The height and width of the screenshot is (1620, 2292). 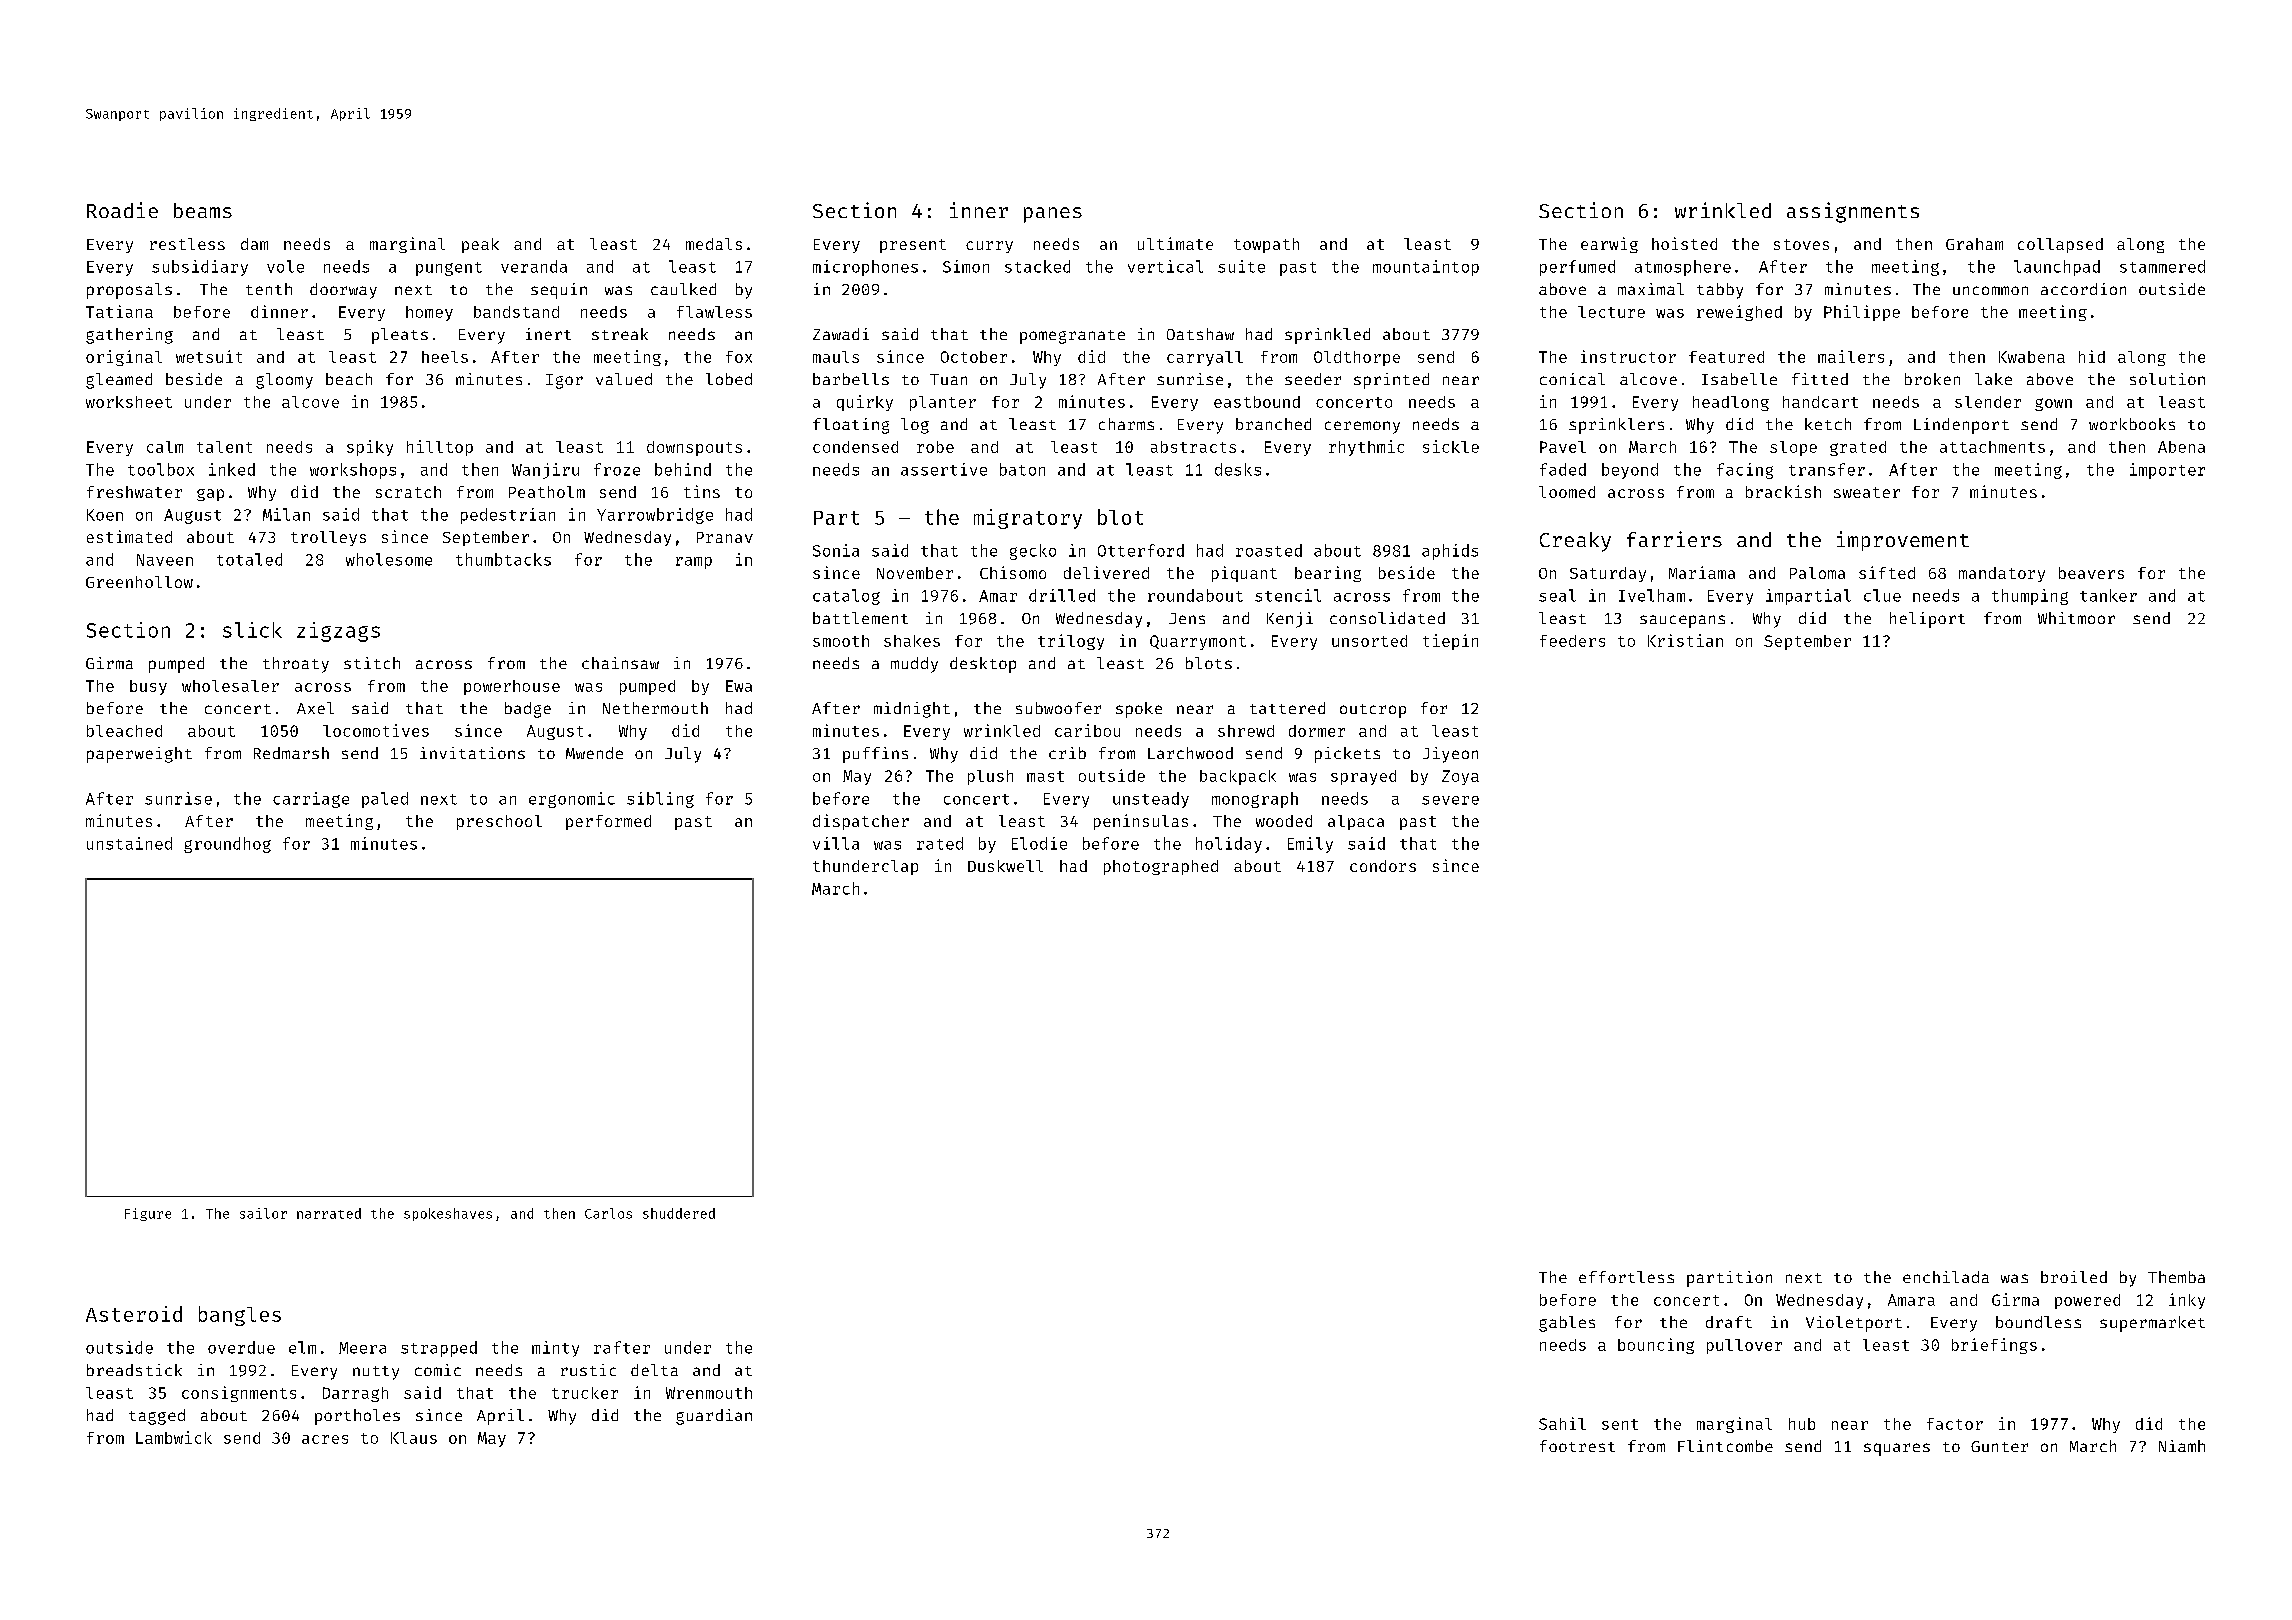 What do you see at coordinates (1999, 1446) in the screenshot?
I see `Gunter` at bounding box center [1999, 1446].
